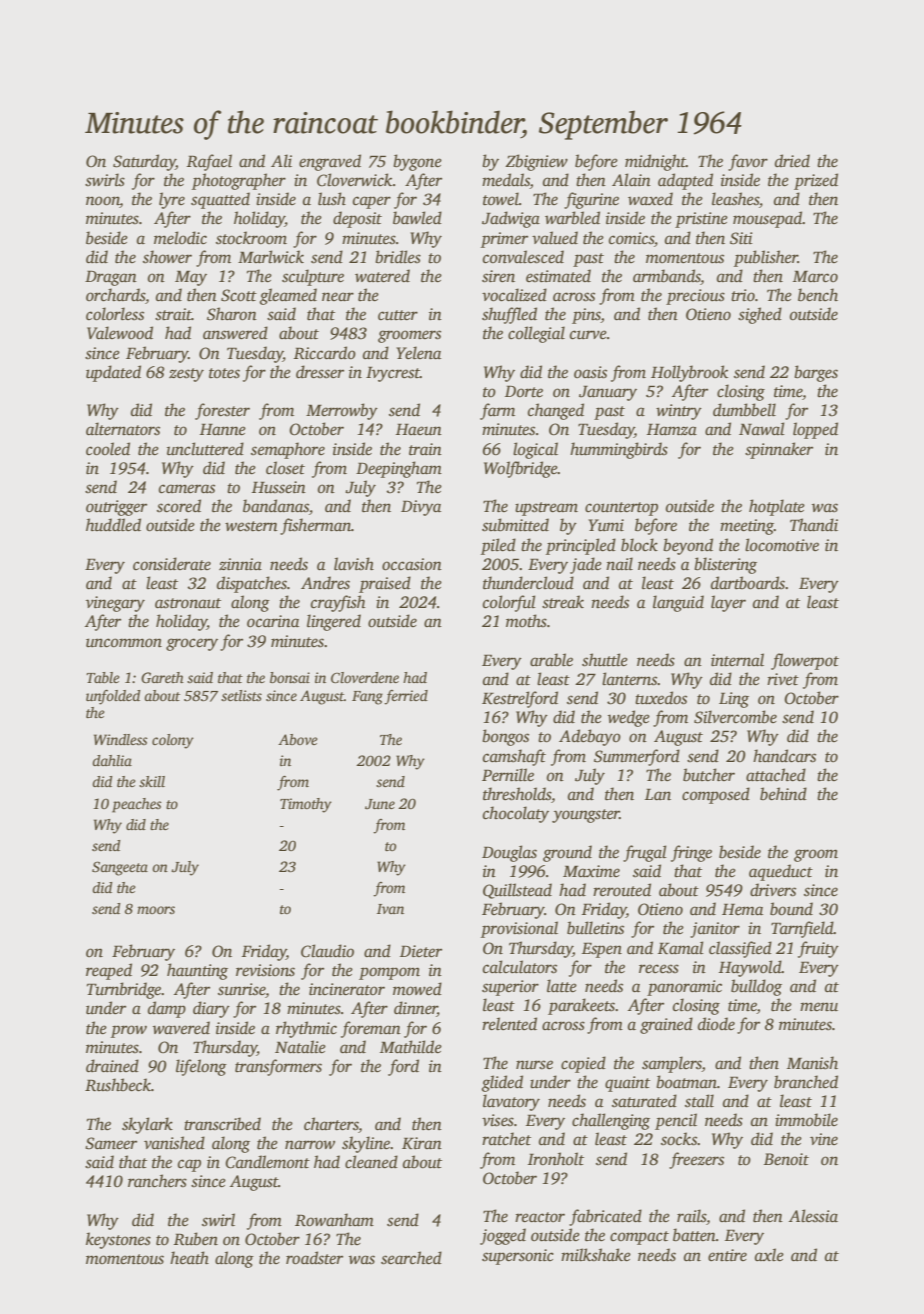 Image resolution: width=924 pixels, height=1314 pixels. What do you see at coordinates (595, 928) in the screenshot?
I see `bulletins` at bounding box center [595, 928].
